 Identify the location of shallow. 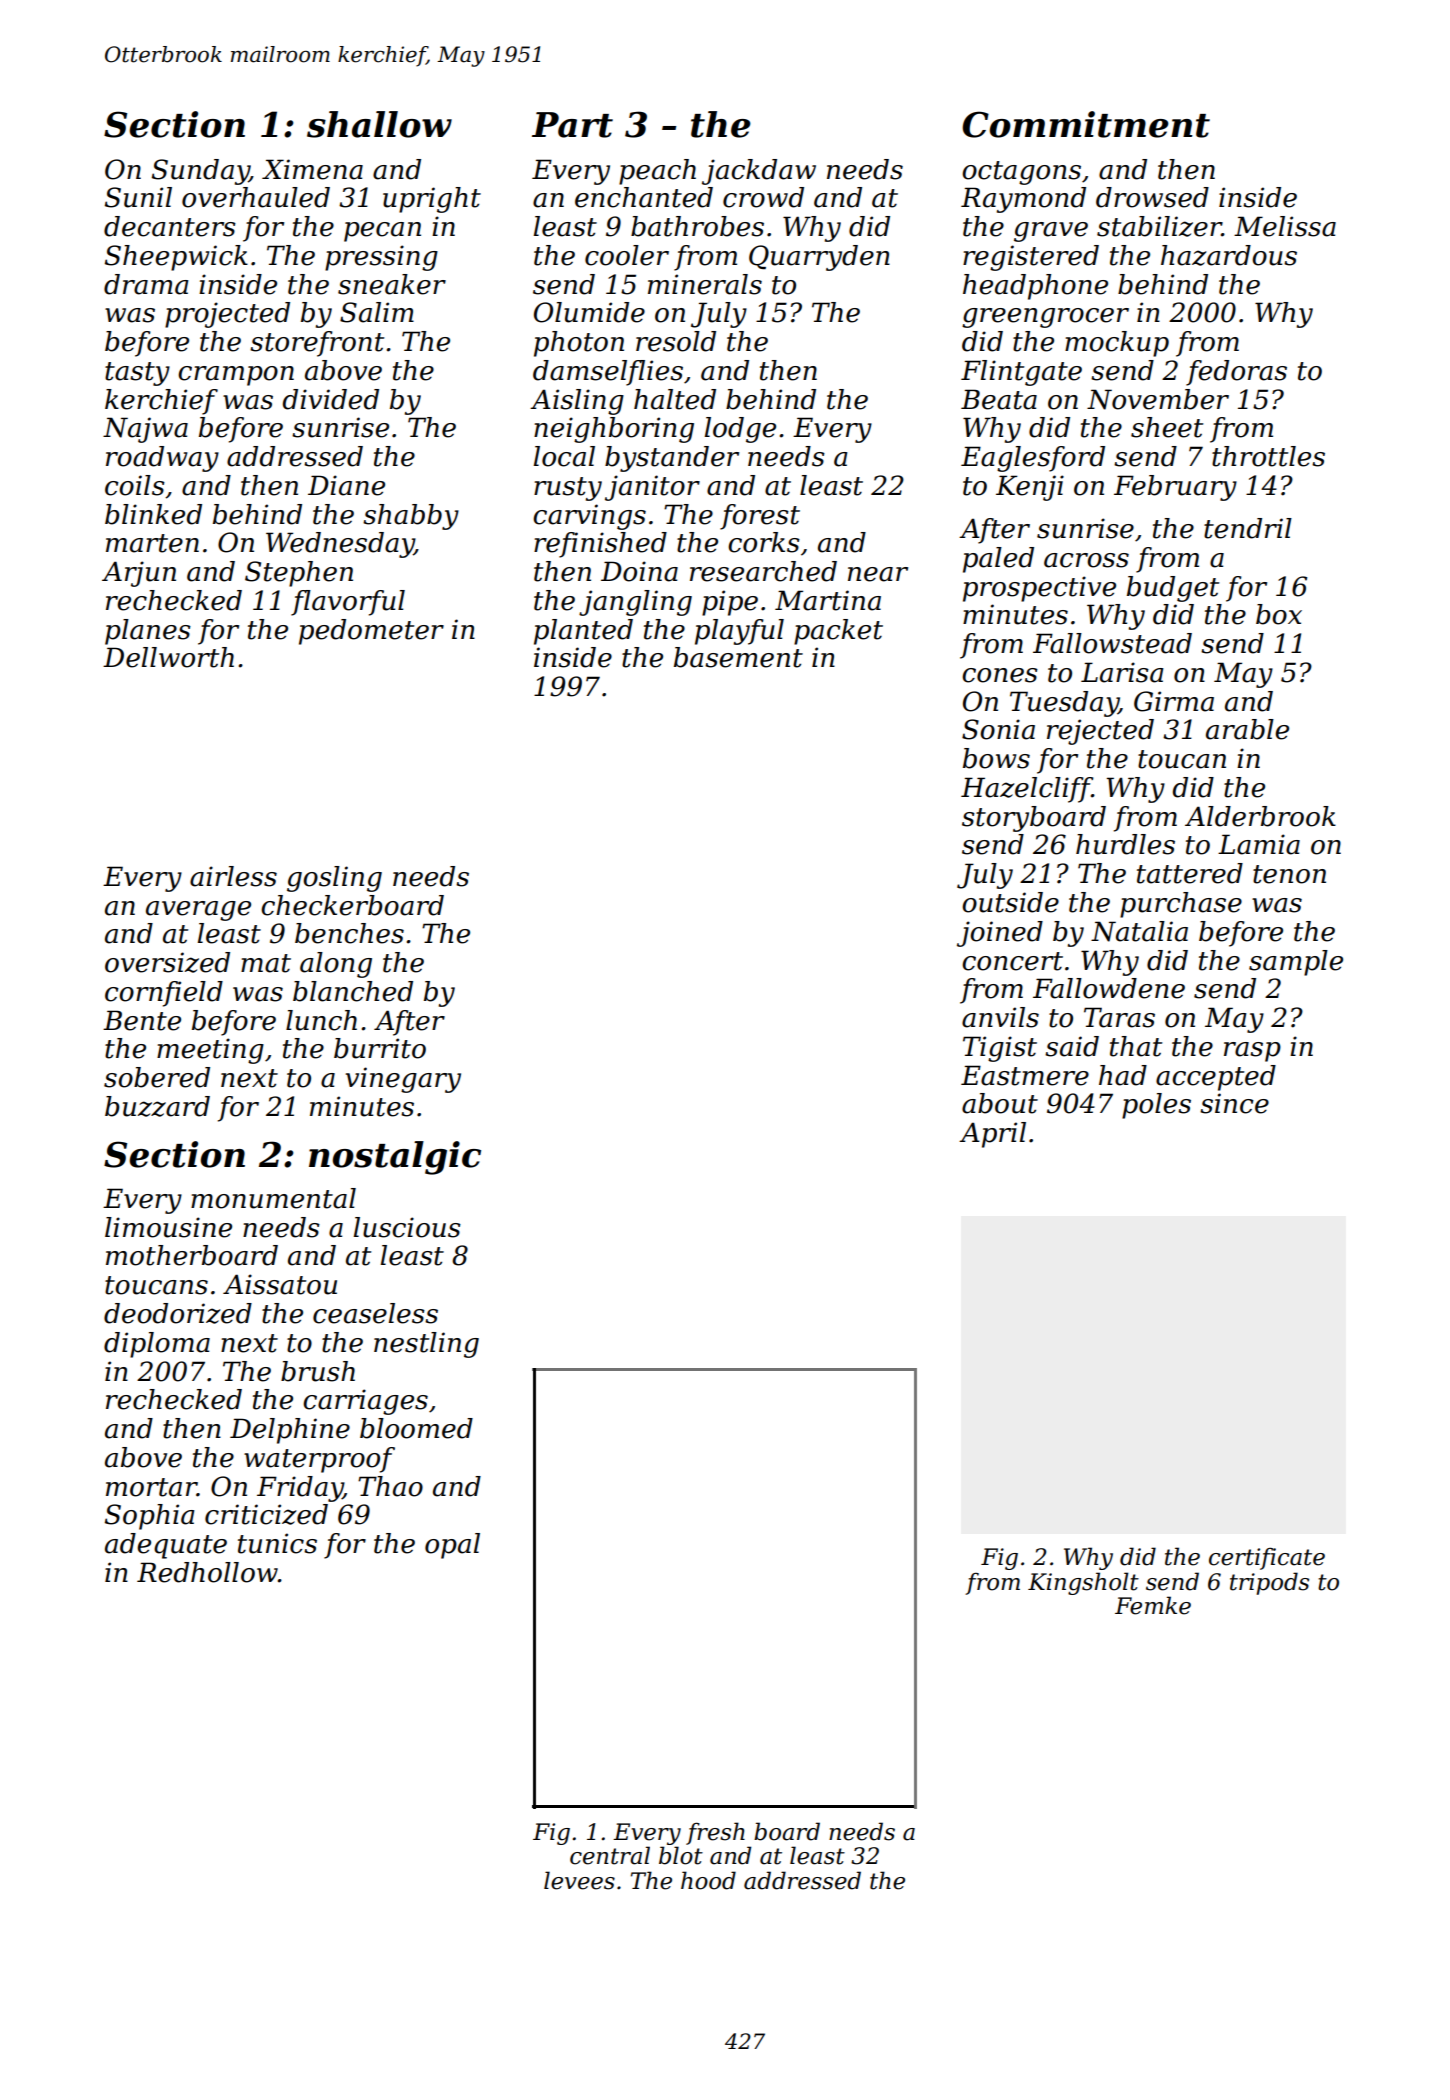
(379, 124).
